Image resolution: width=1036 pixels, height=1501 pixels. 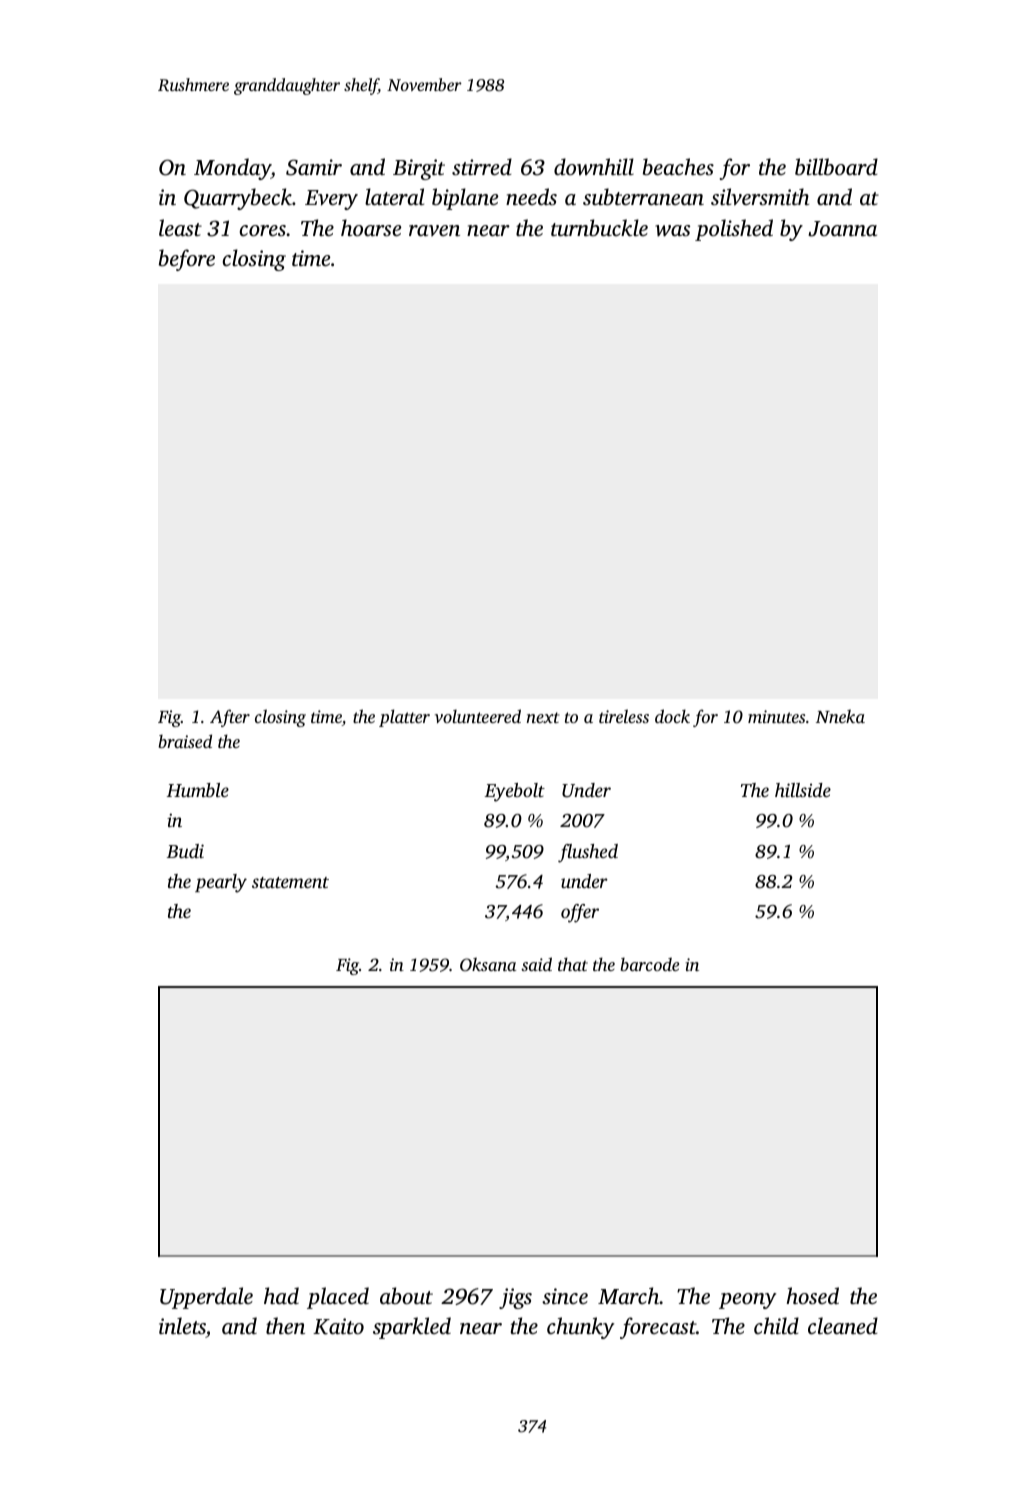 I want to click on volunteered, so click(x=478, y=716).
